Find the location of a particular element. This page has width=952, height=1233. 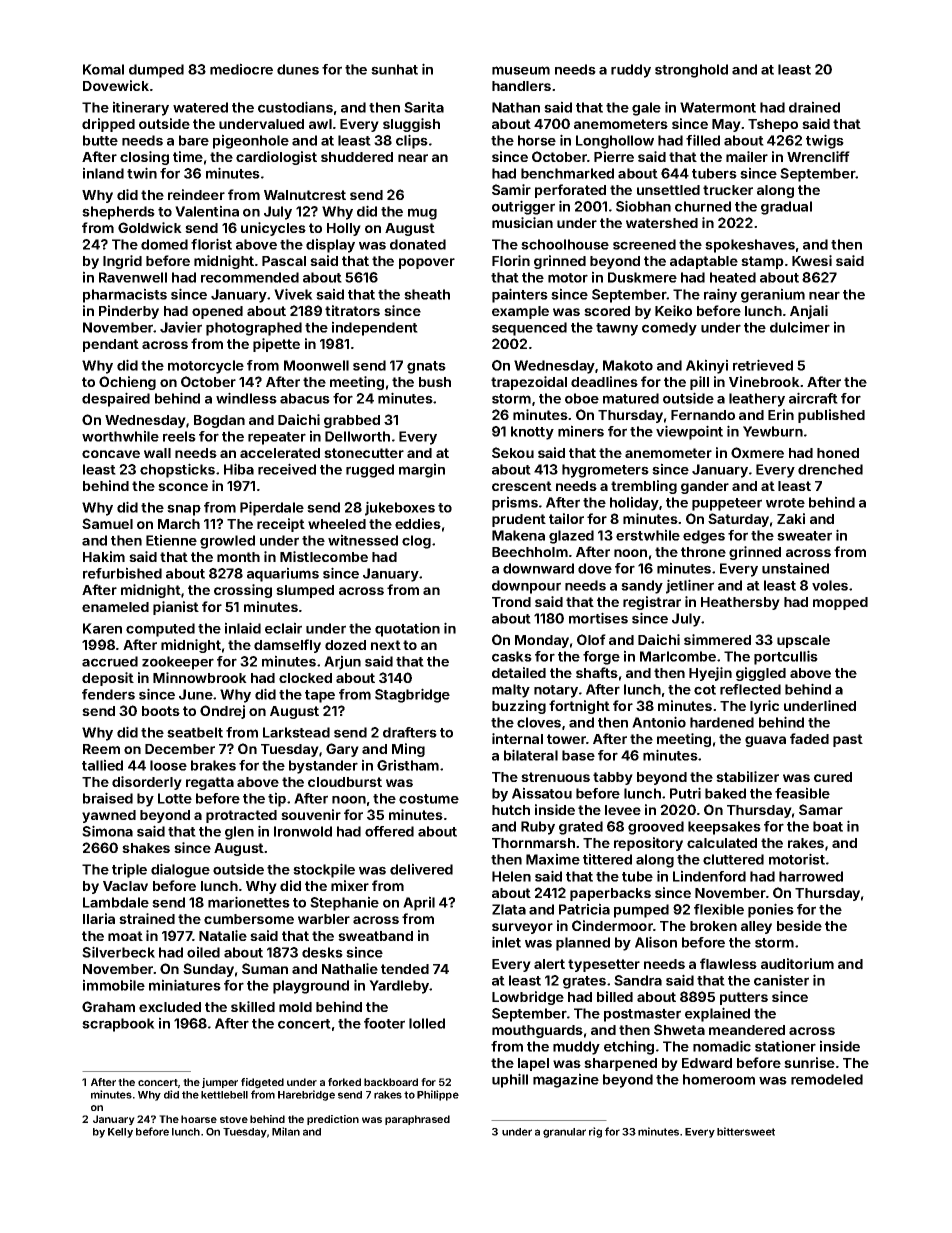

shakes is located at coordinates (146, 848).
